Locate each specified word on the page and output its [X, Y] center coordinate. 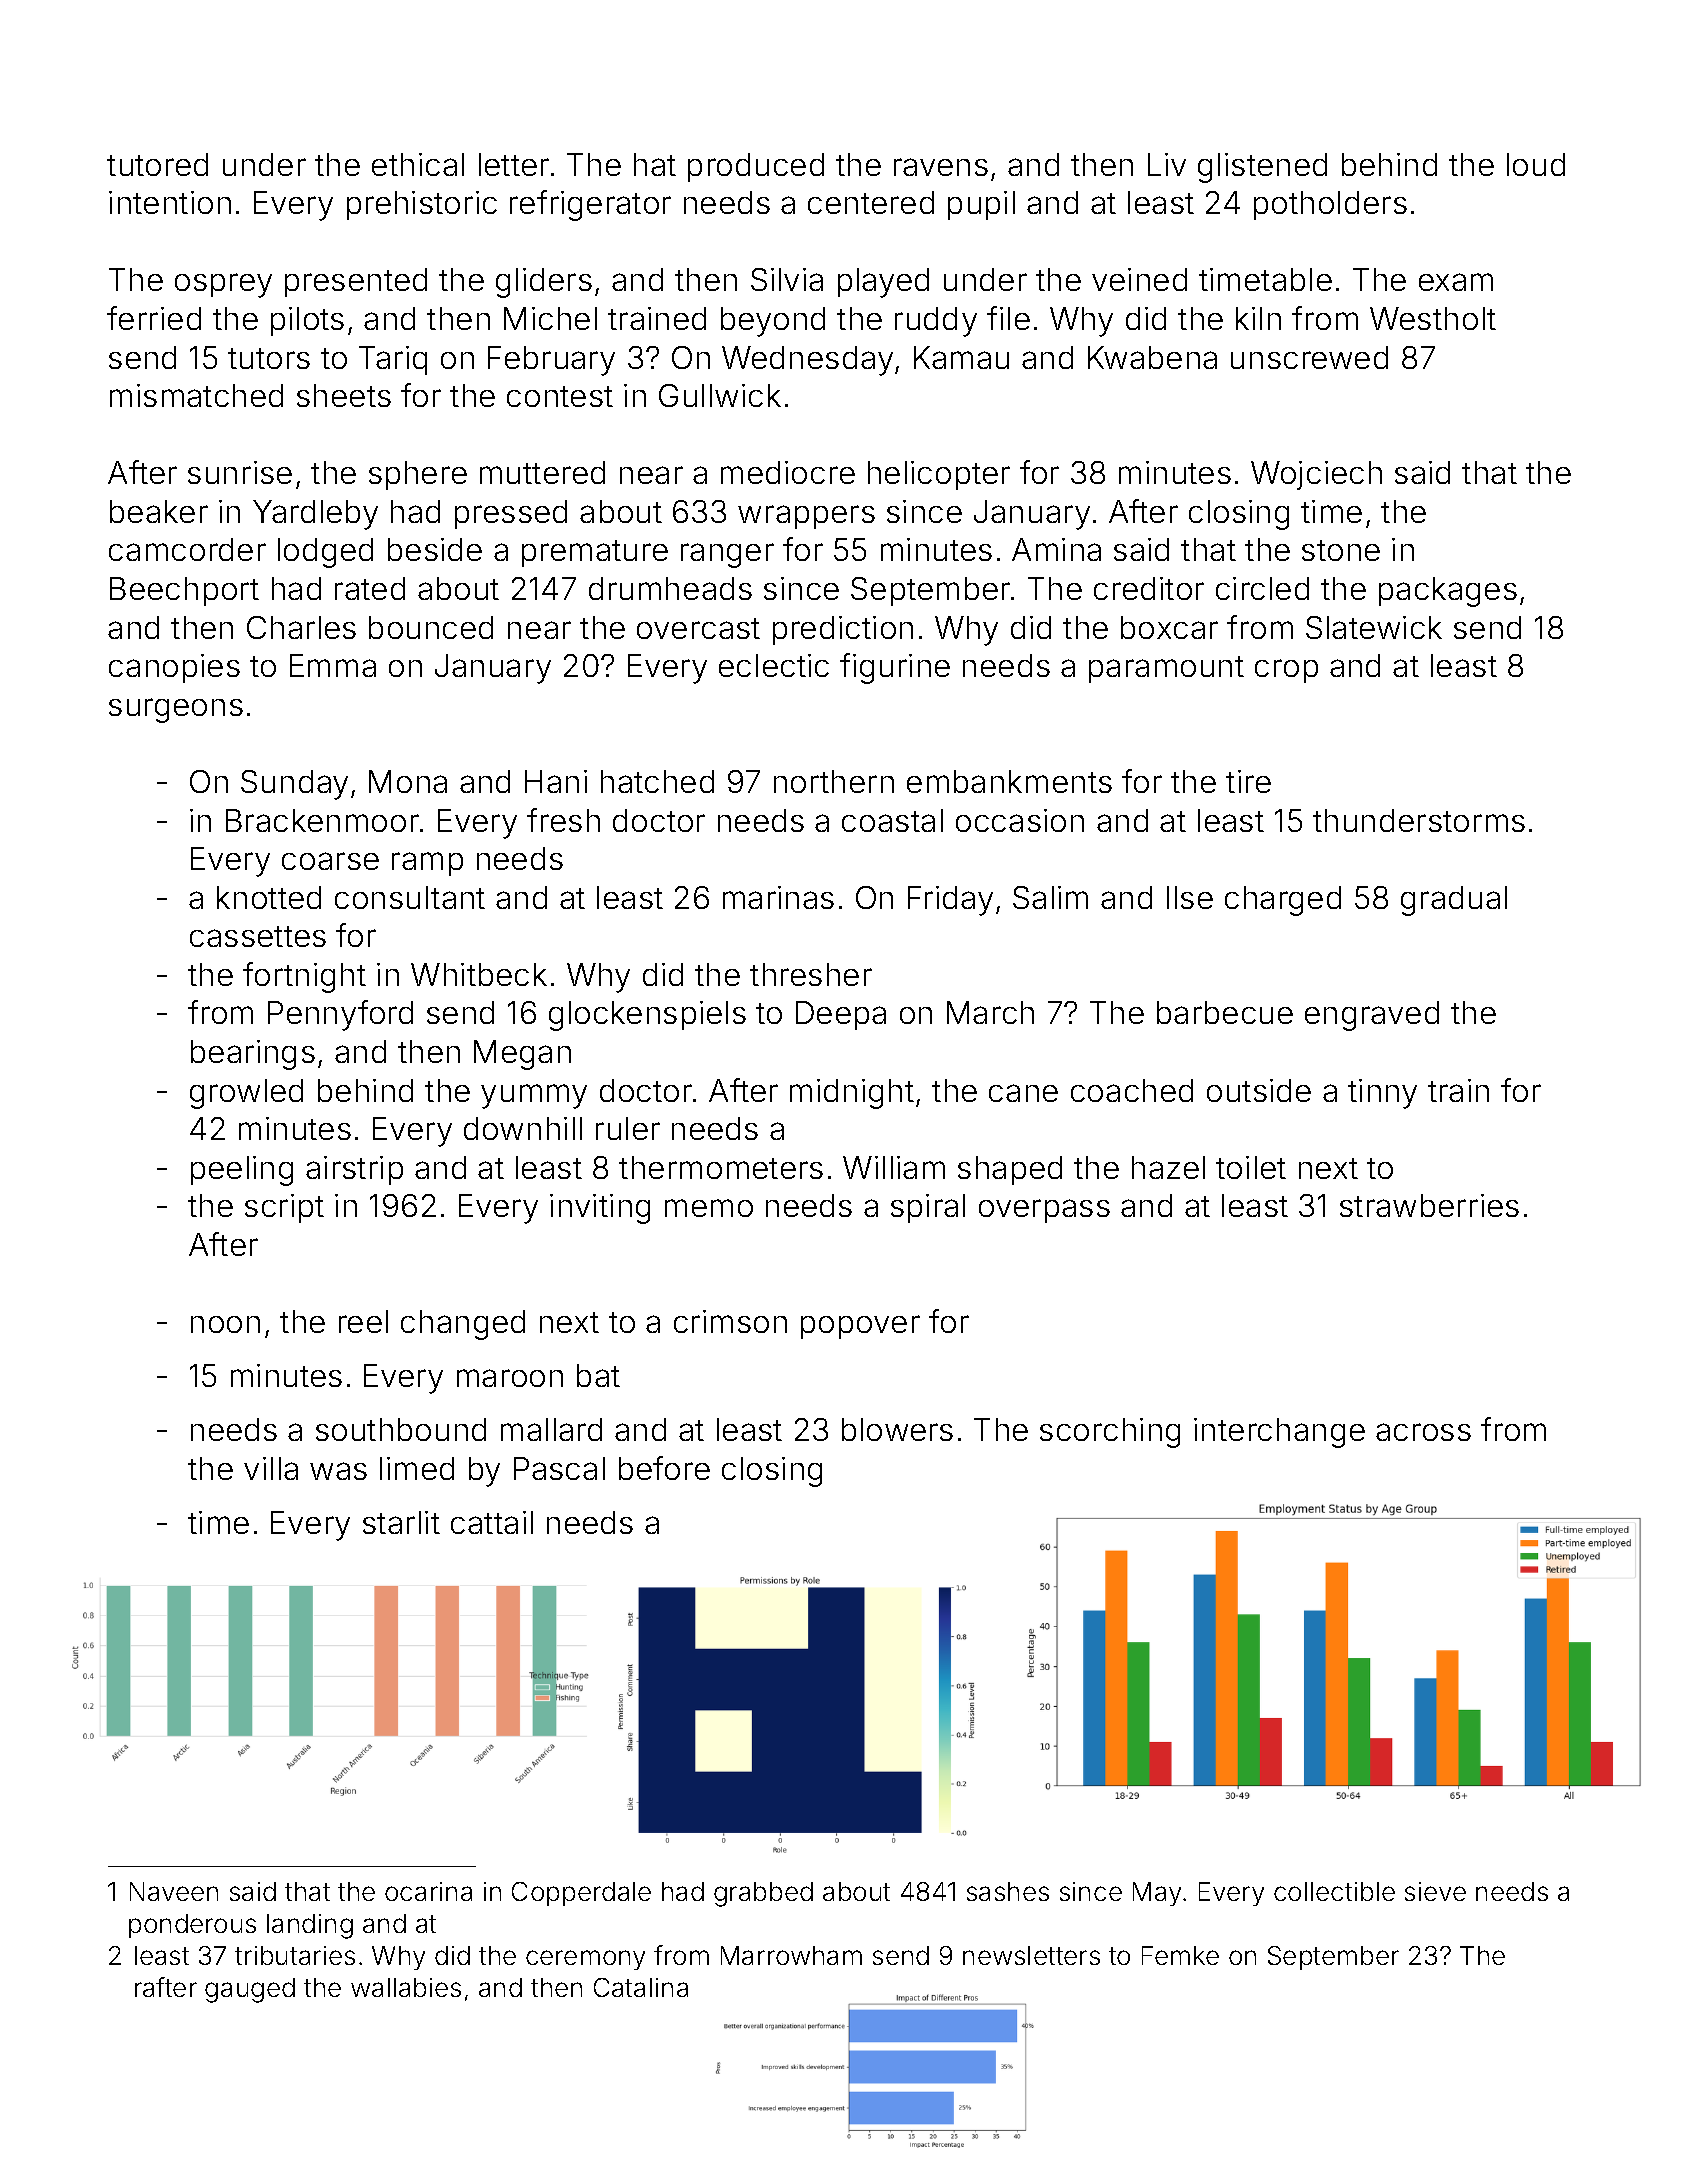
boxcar [1169, 627]
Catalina [641, 1987]
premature [595, 553]
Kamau [961, 357]
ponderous [192, 1926]
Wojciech [1316, 475]
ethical [418, 164]
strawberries [1429, 1205]
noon [225, 1324]
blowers [897, 1429]
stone [1341, 550]
